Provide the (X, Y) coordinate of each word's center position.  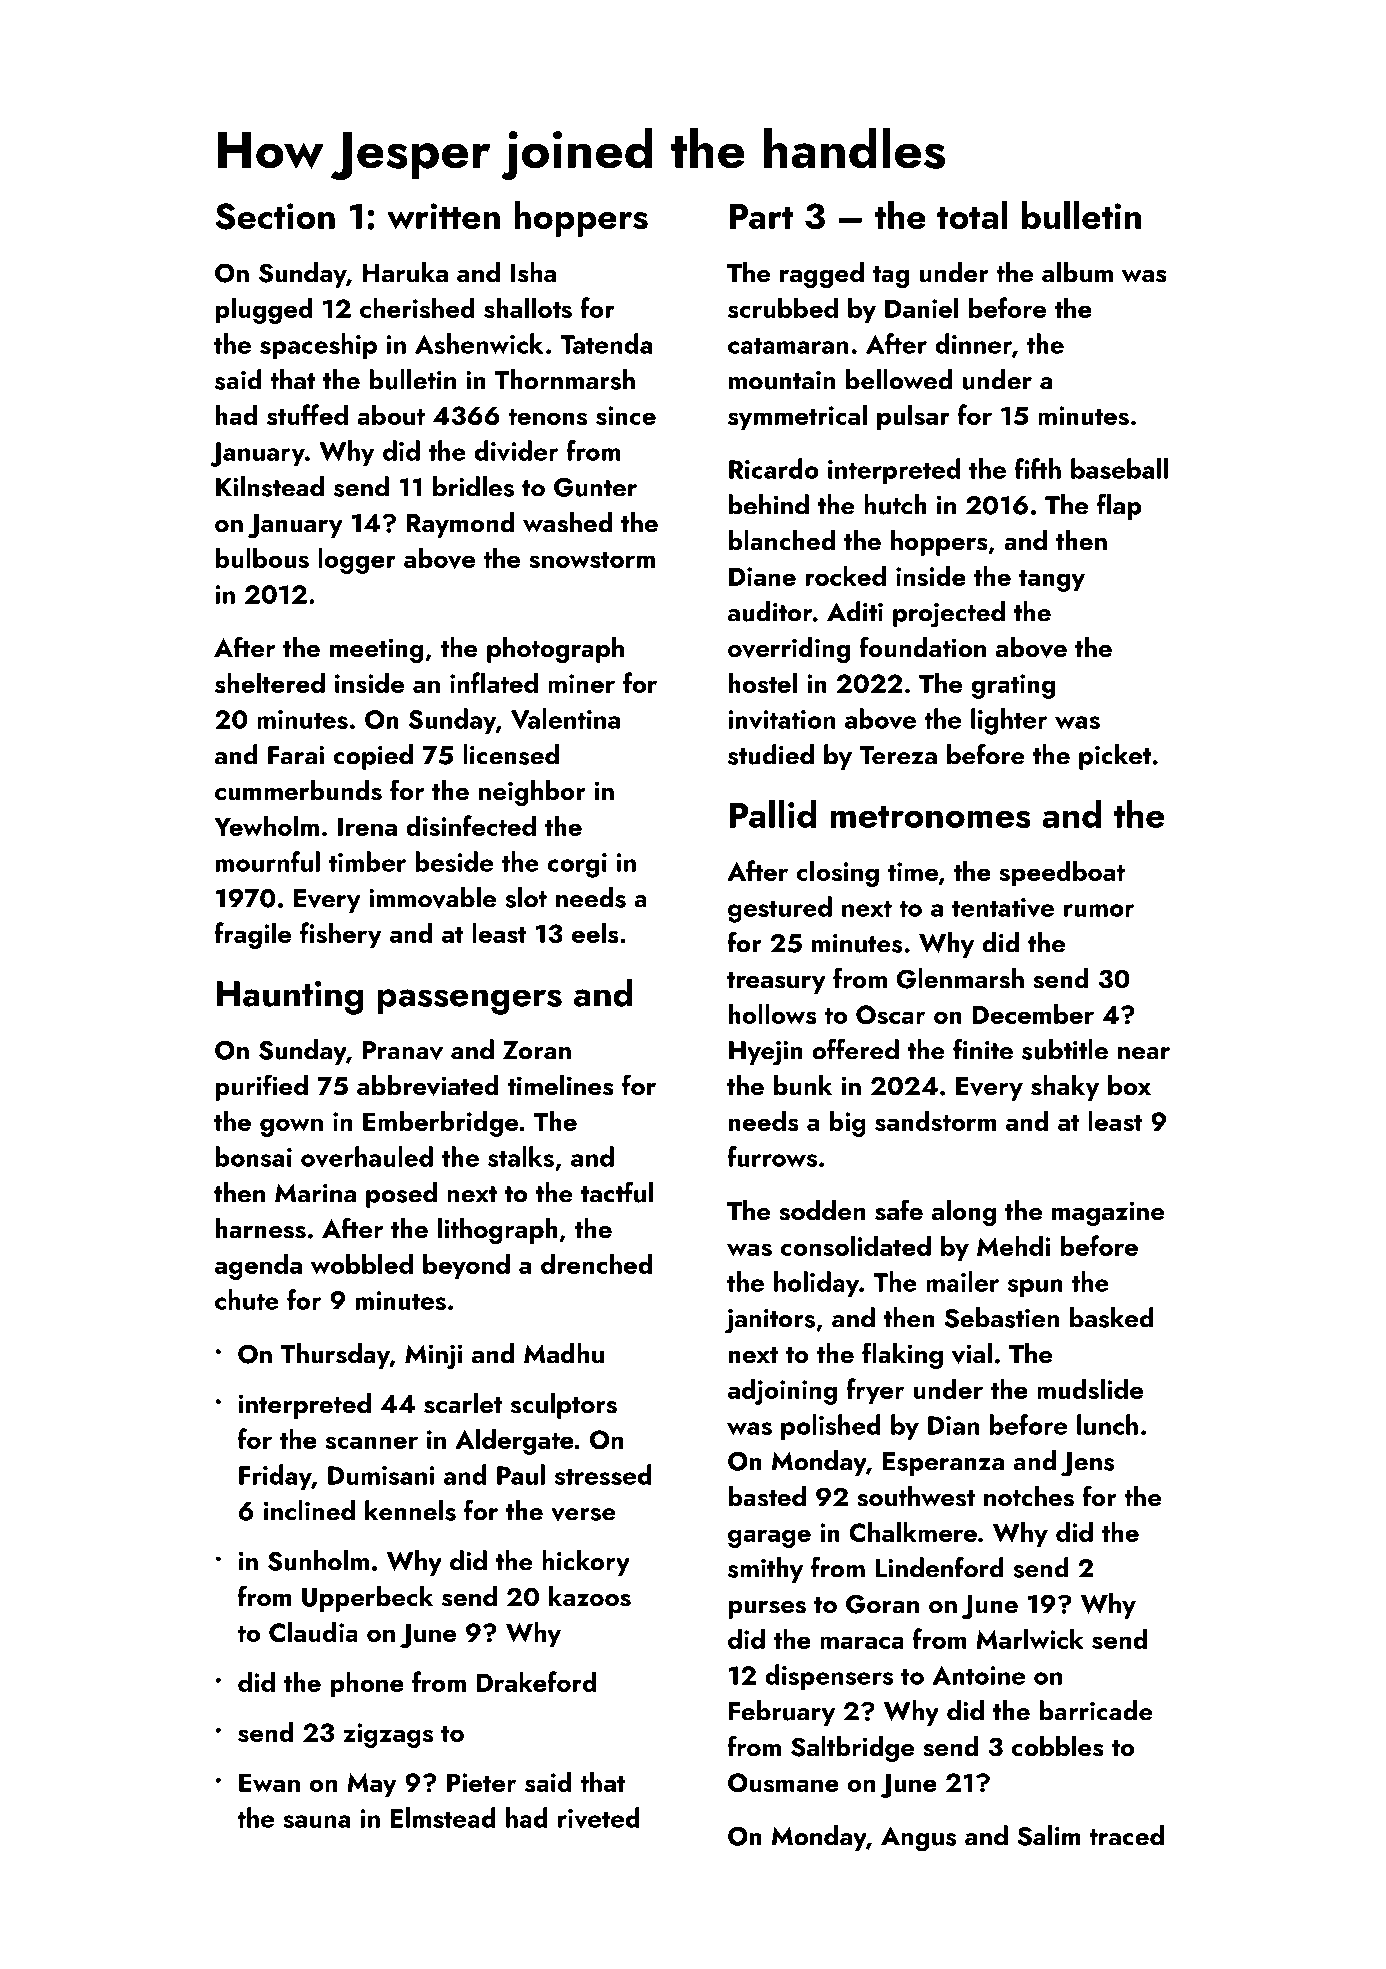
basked (1112, 1317)
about (391, 414)
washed (567, 522)
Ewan (269, 1782)
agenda (258, 1266)
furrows (772, 1156)
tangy (1052, 581)
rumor (1099, 910)
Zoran (537, 1050)
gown (291, 1127)
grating (1013, 686)
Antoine (978, 1675)
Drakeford (537, 1681)
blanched (781, 540)
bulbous (262, 557)
